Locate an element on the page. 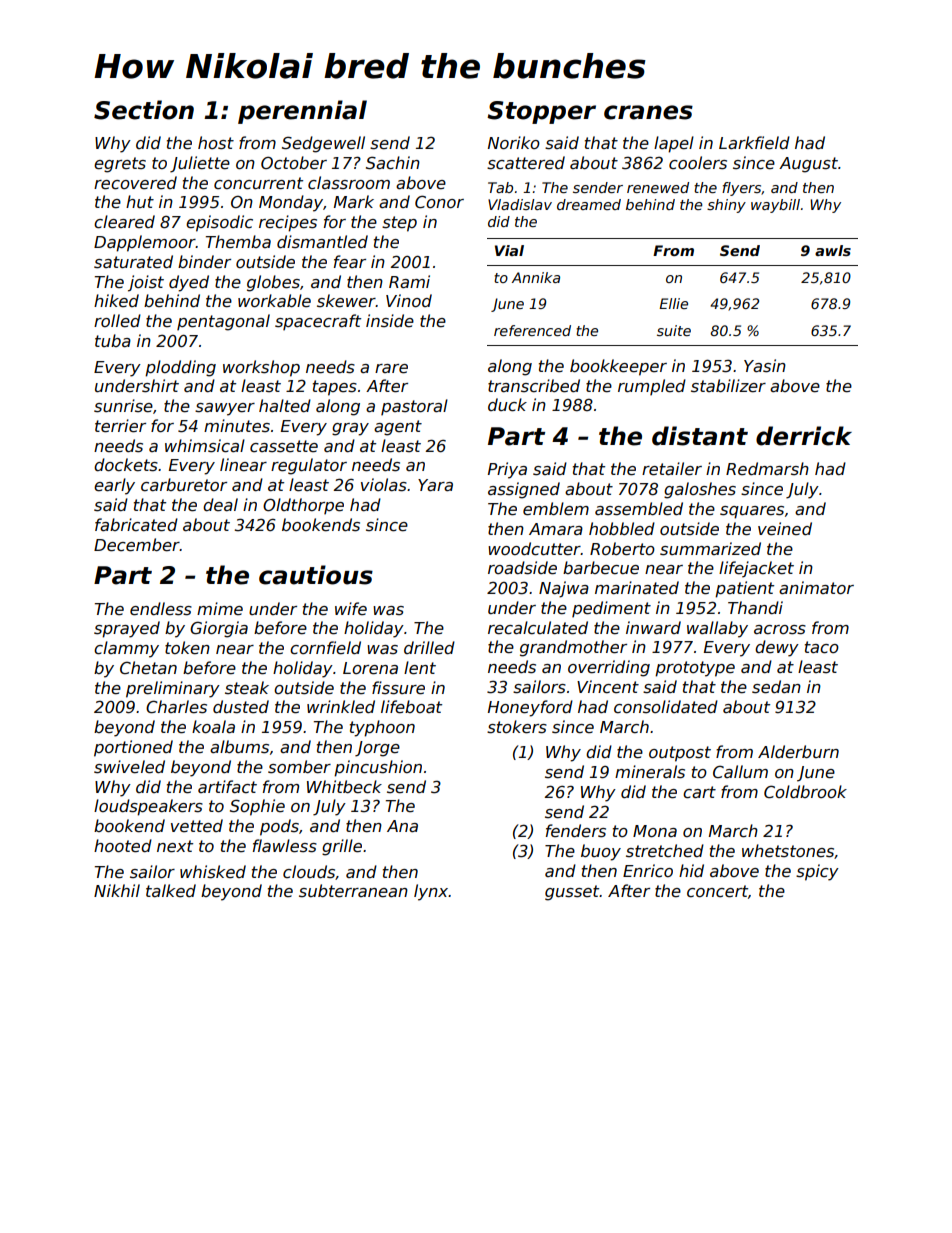 The image size is (952, 1233). Section is located at coordinates (144, 110).
